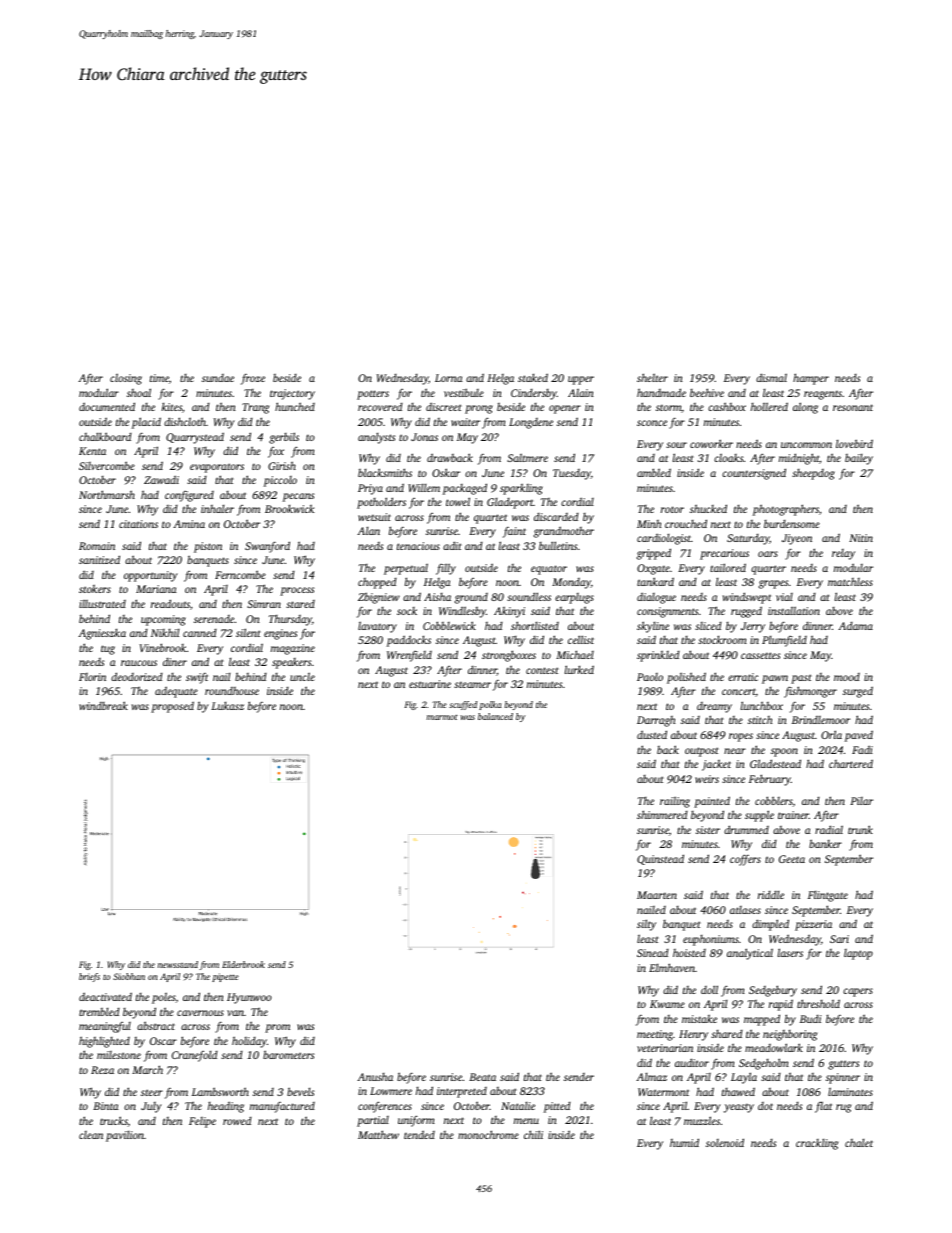 This page has width=952, height=1233. Describe the element at coordinates (288, 1054) in the page. I see `barometers` at that location.
